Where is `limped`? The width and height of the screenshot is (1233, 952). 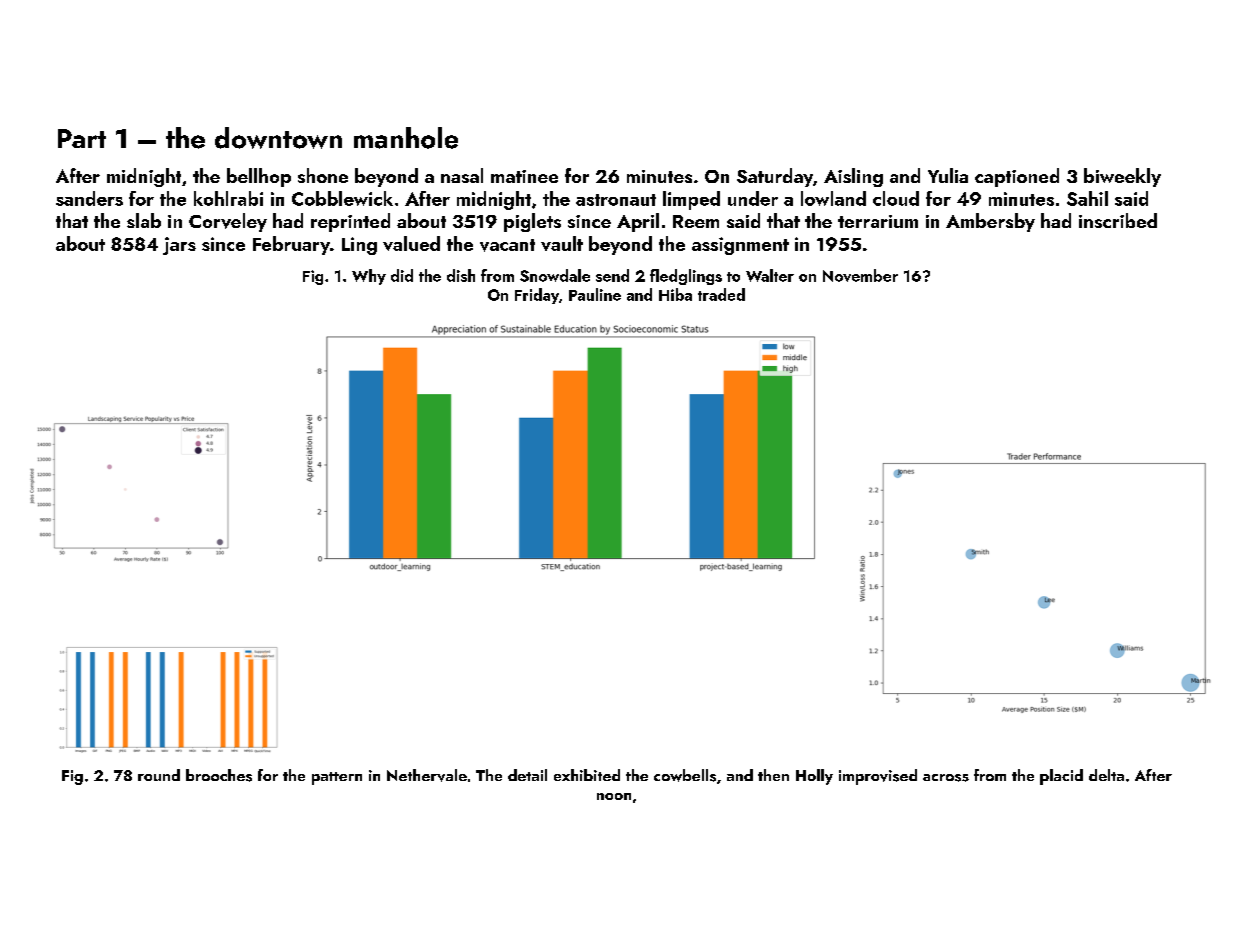
limped is located at coordinates (691, 200).
